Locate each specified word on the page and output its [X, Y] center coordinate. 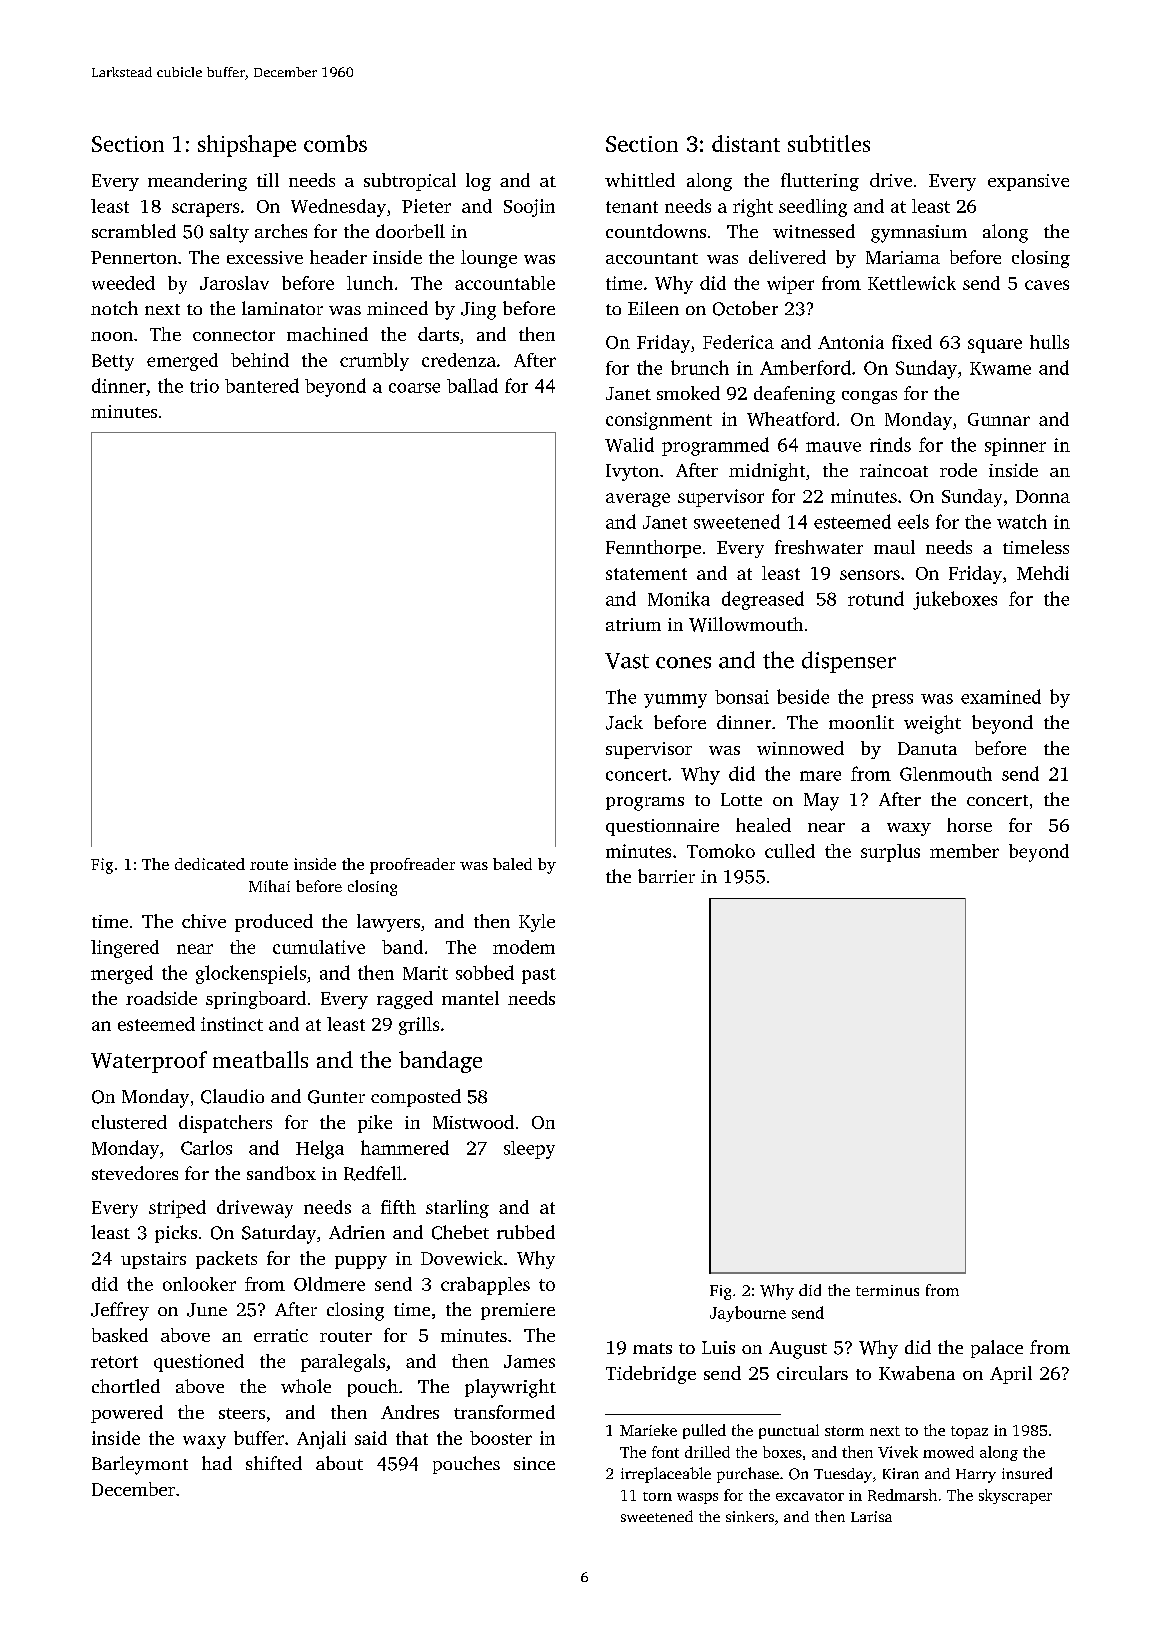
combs [335, 143]
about [339, 1463]
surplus [890, 853]
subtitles [829, 143]
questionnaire [662, 827]
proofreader [412, 866]
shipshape [247, 146]
